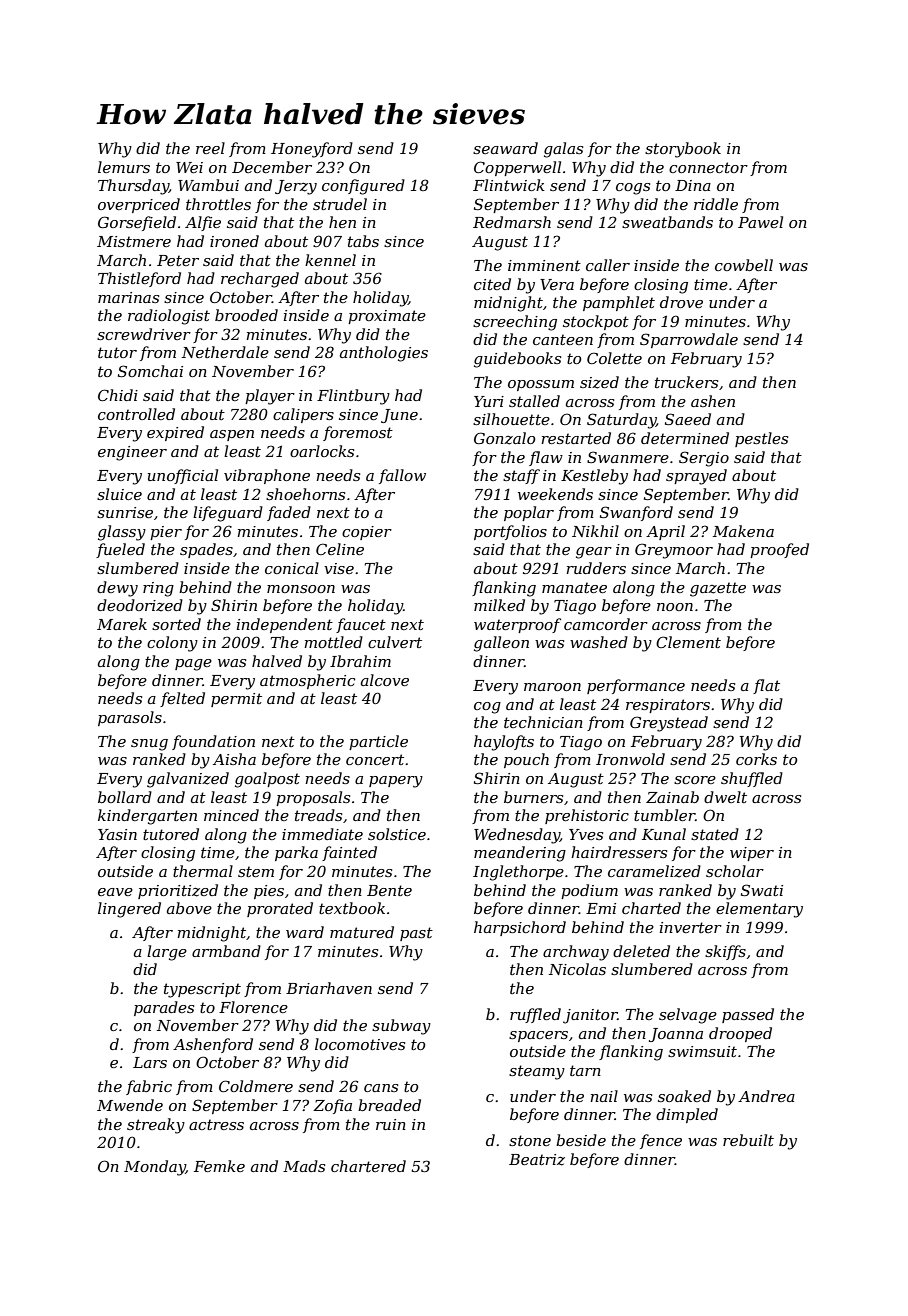 This document has width=908, height=1316. Describe the element at coordinates (304, 1166) in the document. I see `Mads` at that location.
